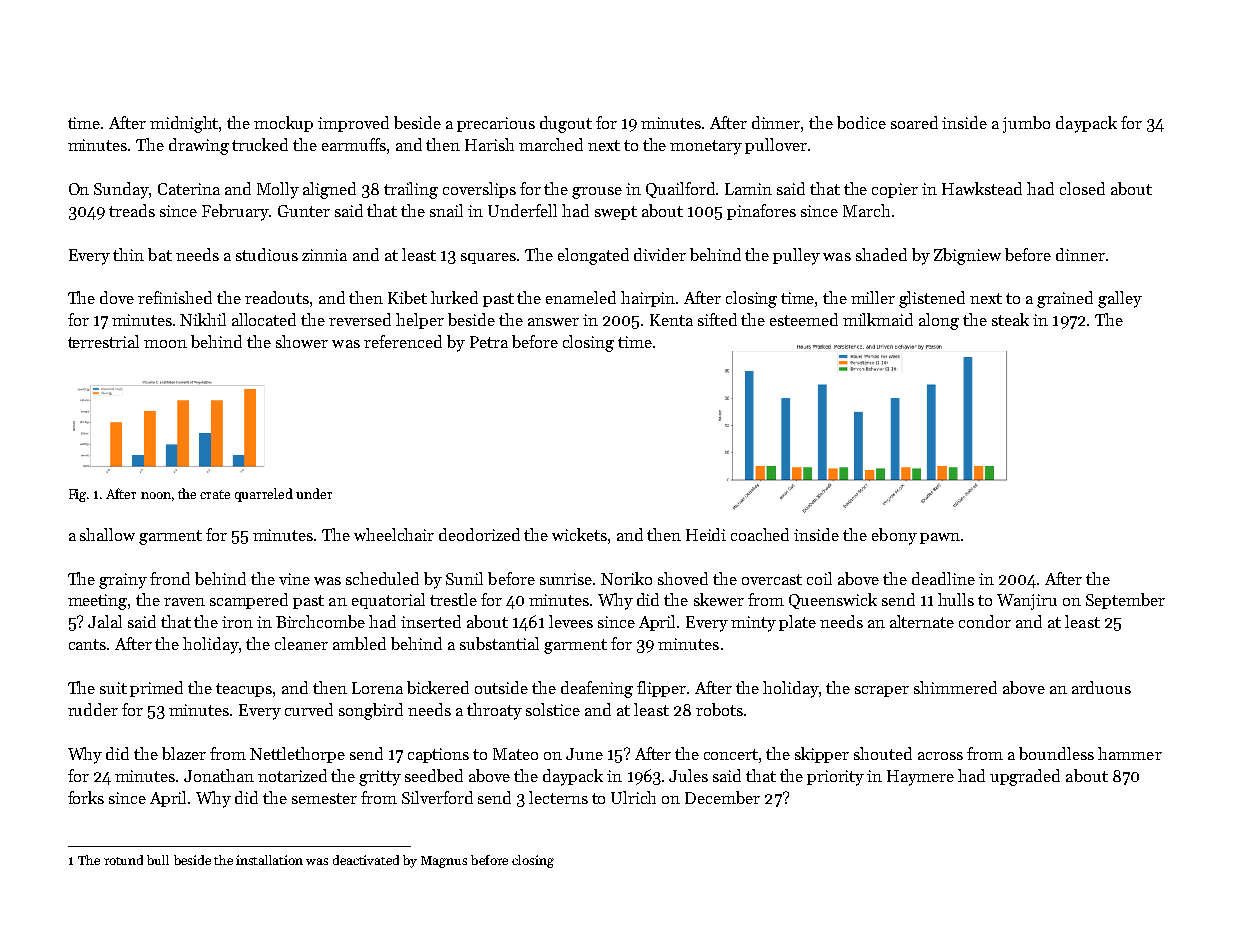 This screenshot has width=1233, height=952. Describe the element at coordinates (1065, 299) in the screenshot. I see `grained` at that location.
